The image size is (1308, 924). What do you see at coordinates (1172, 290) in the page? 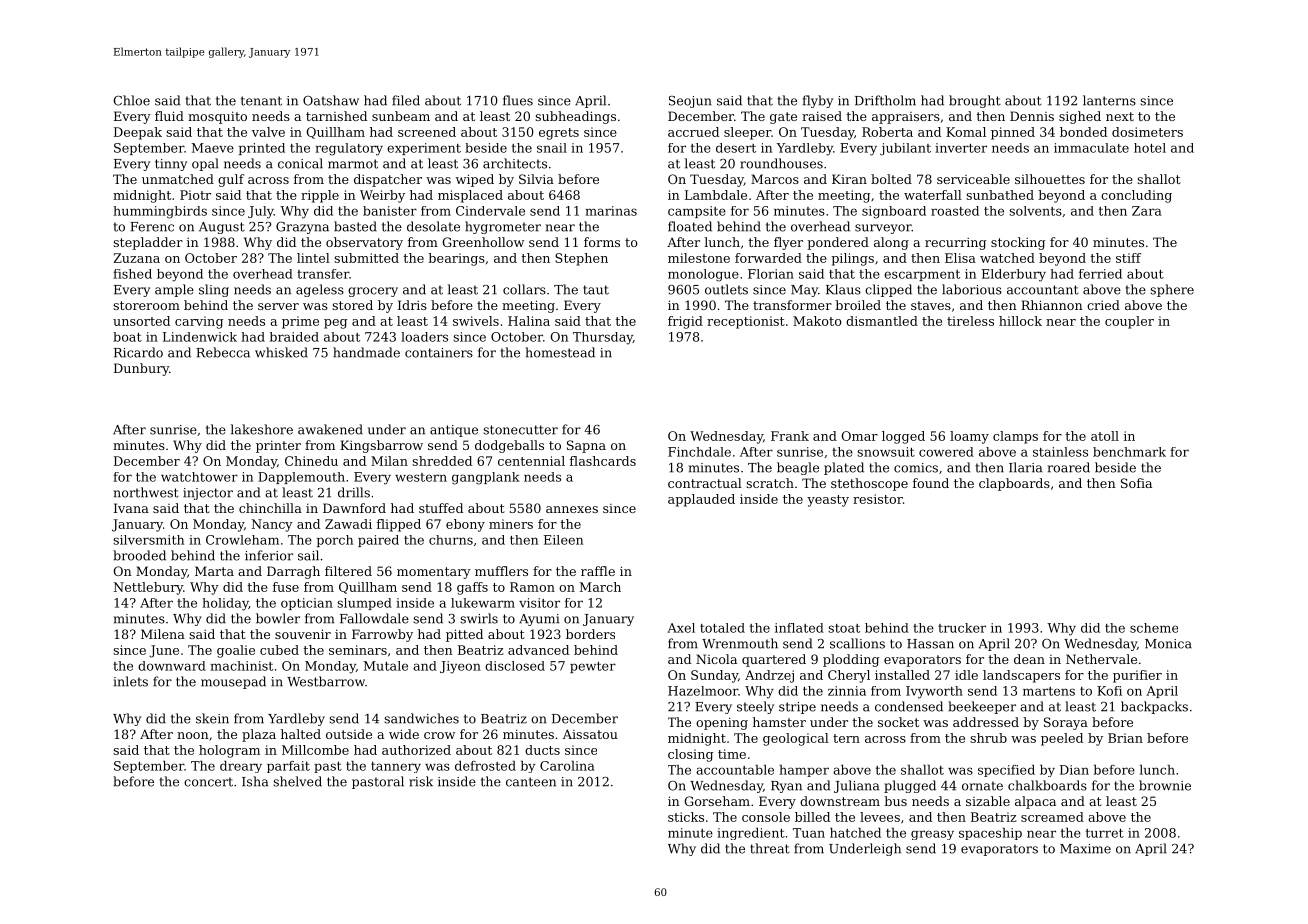
I see `sphere` at bounding box center [1172, 290].
